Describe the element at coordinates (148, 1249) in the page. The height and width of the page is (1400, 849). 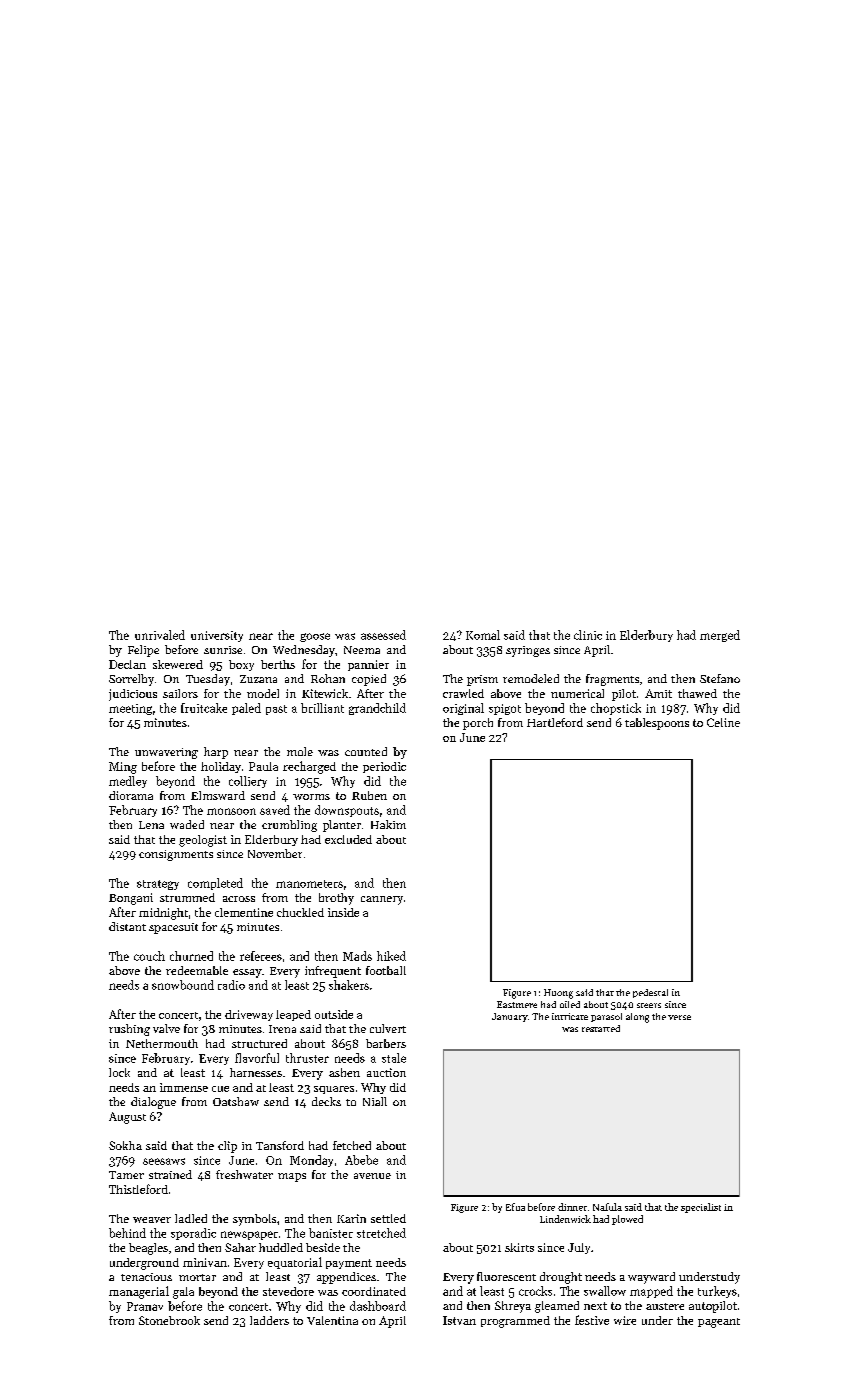
I see `beagles` at that location.
